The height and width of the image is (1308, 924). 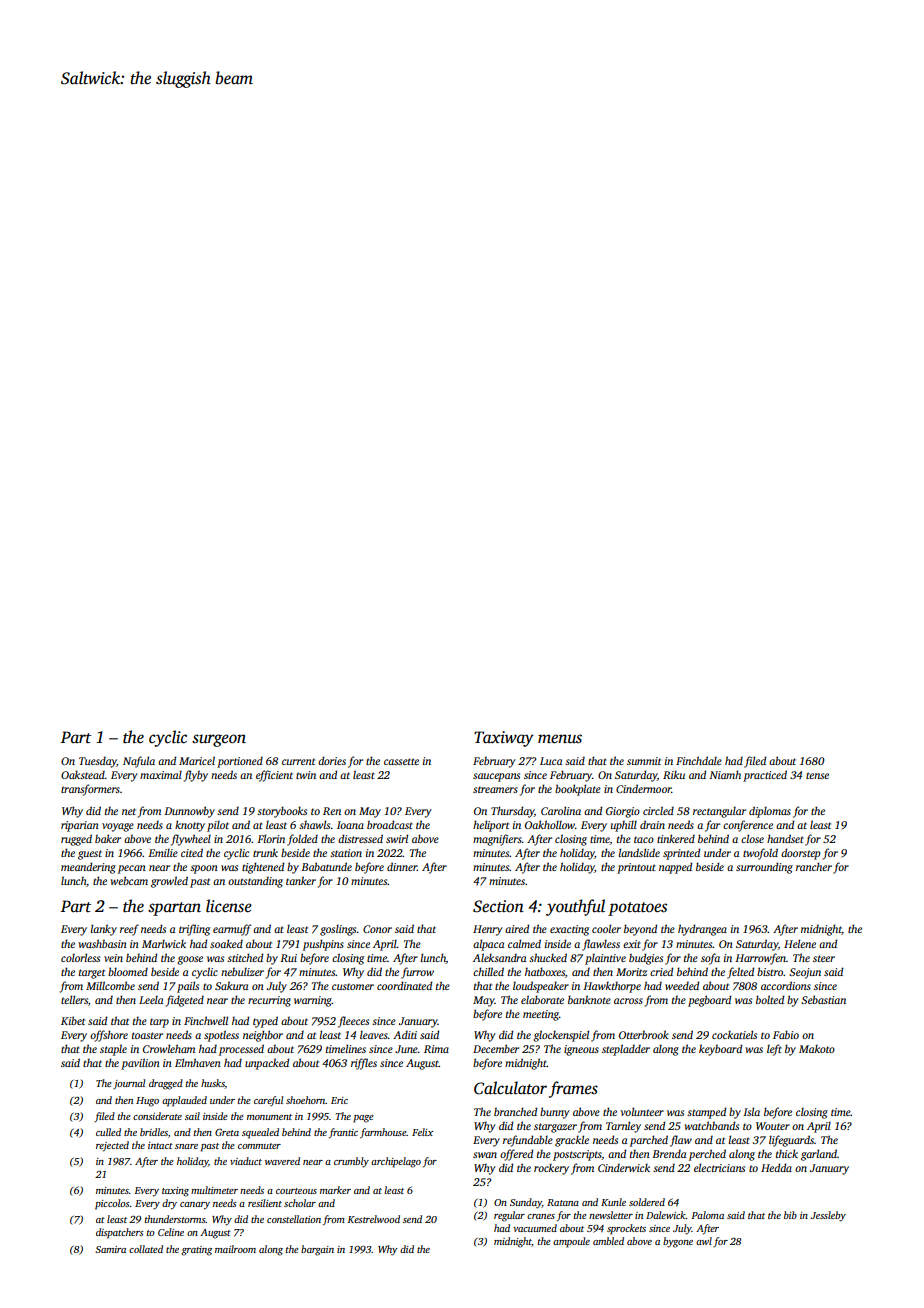 I want to click on fidgeted, so click(x=185, y=1001).
